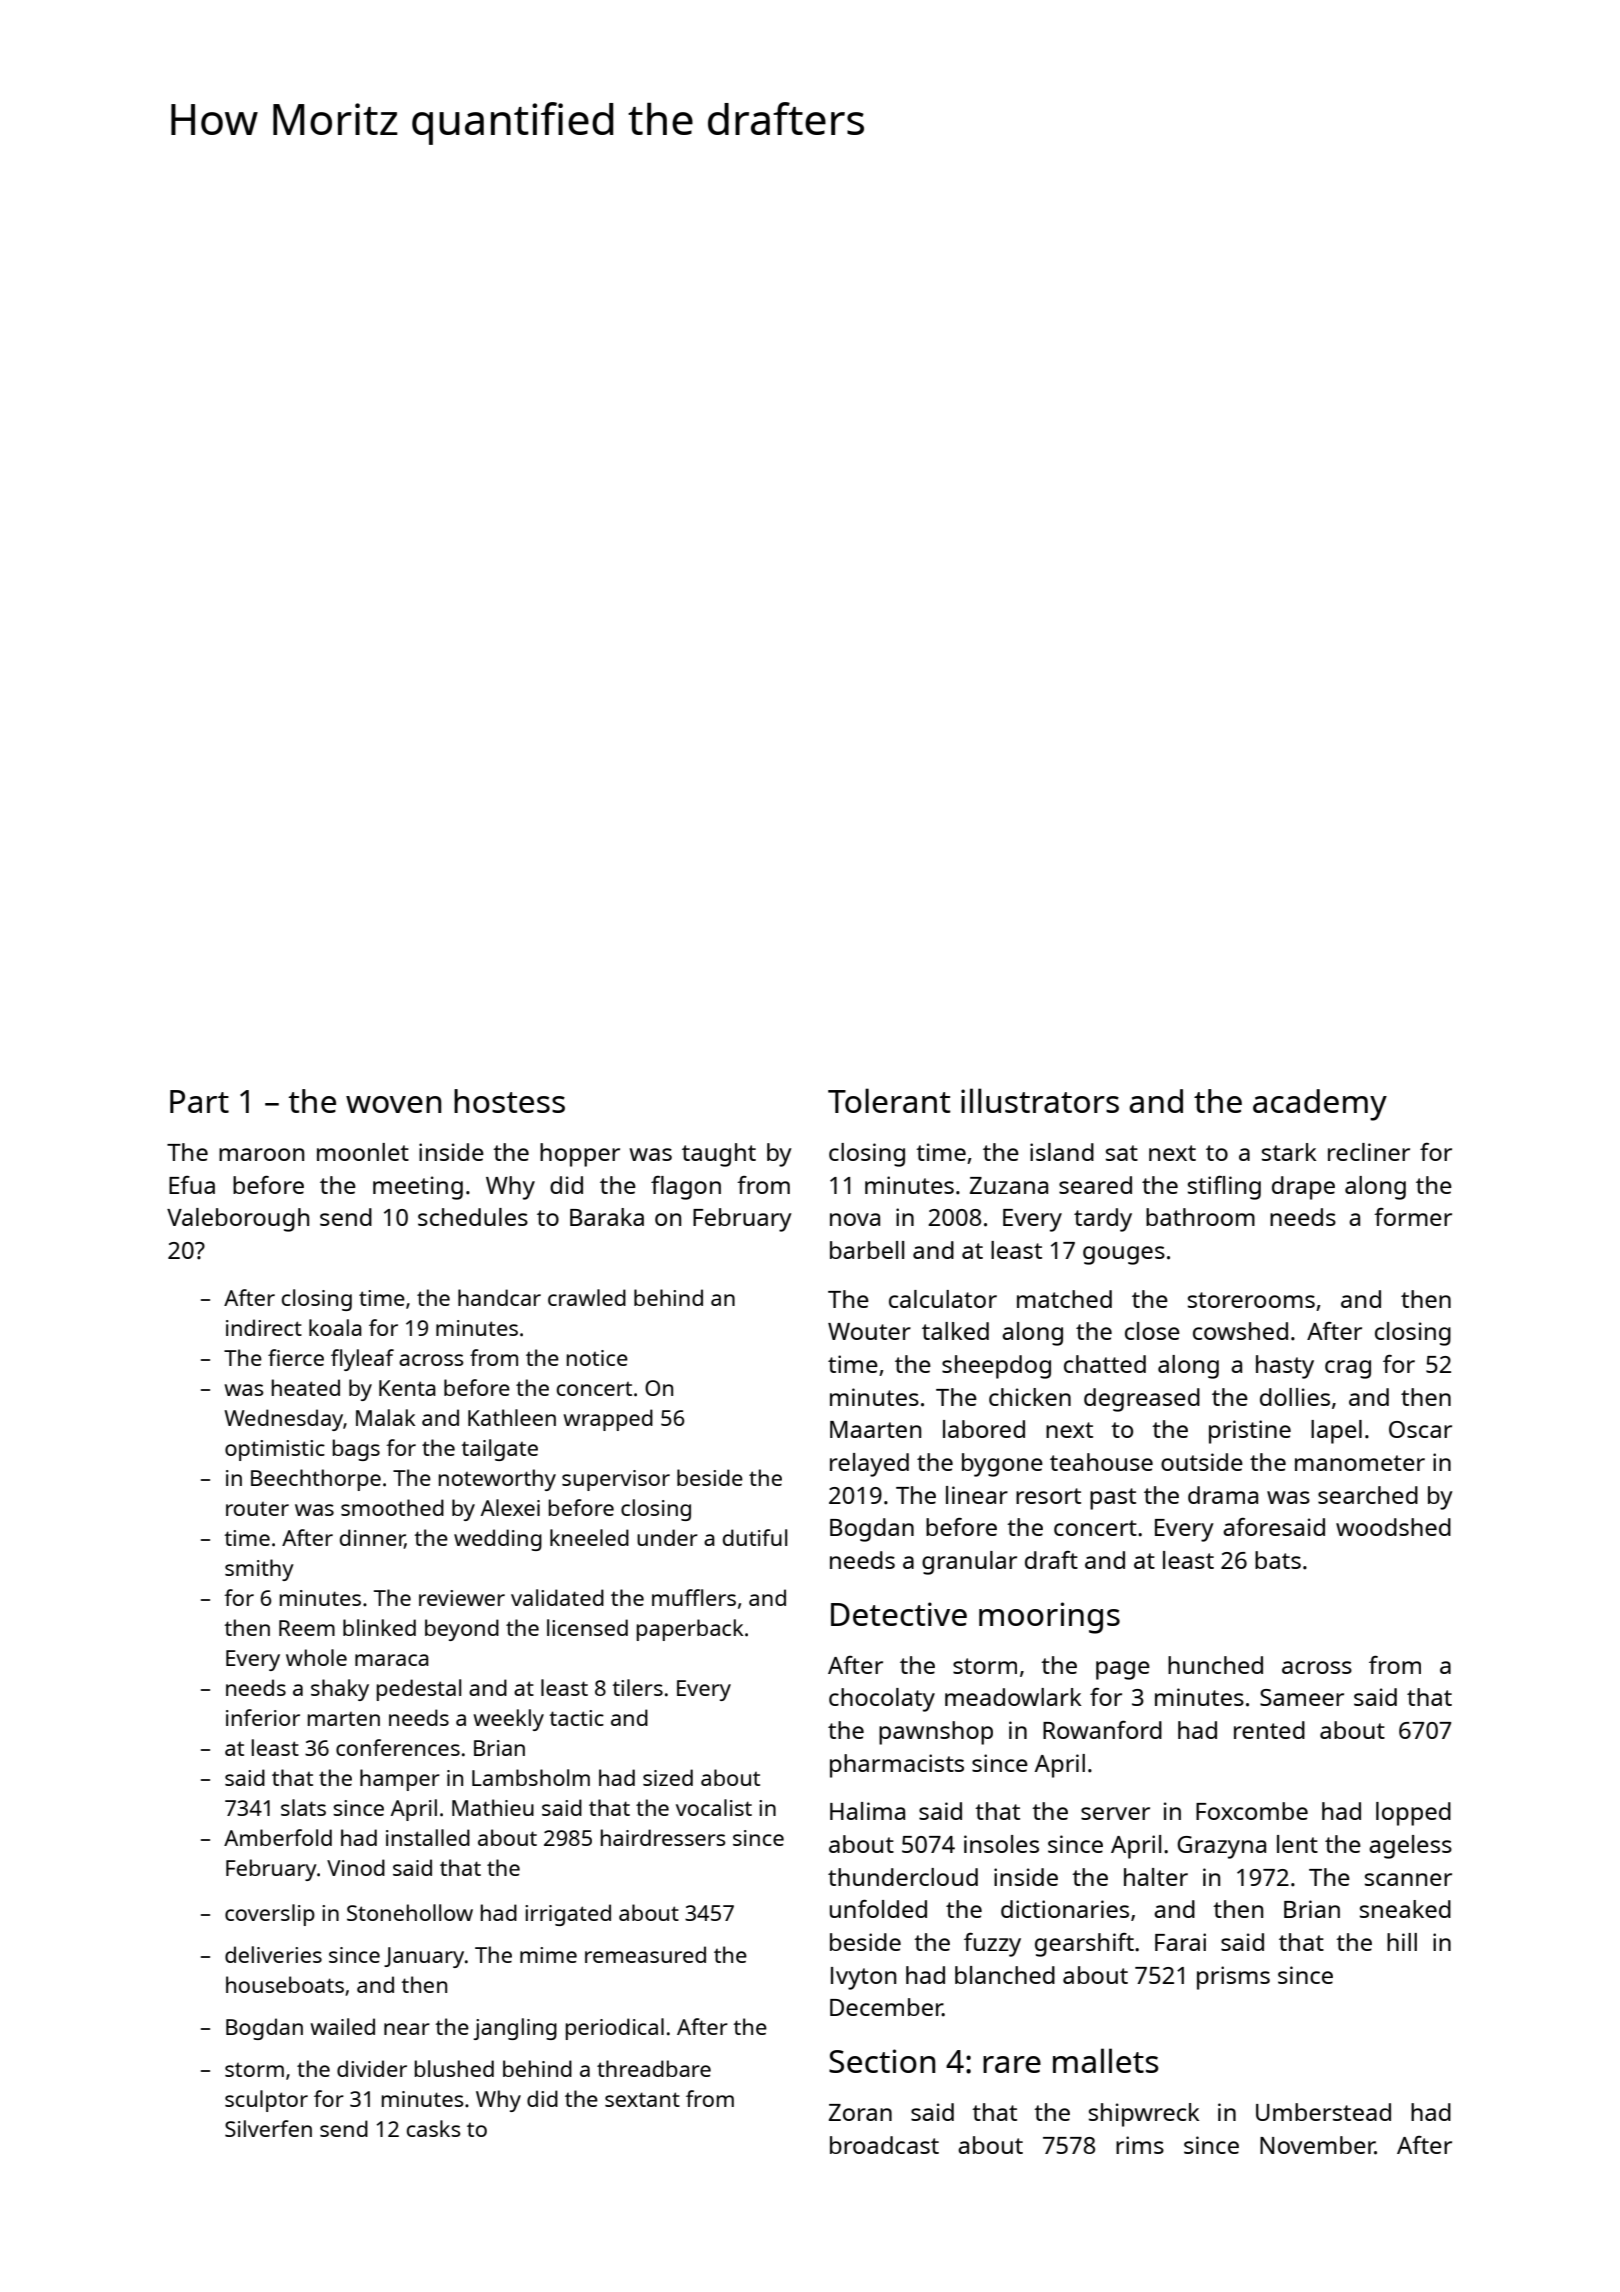  Describe the element at coordinates (1320, 1105) in the screenshot. I see `academy` at that location.
